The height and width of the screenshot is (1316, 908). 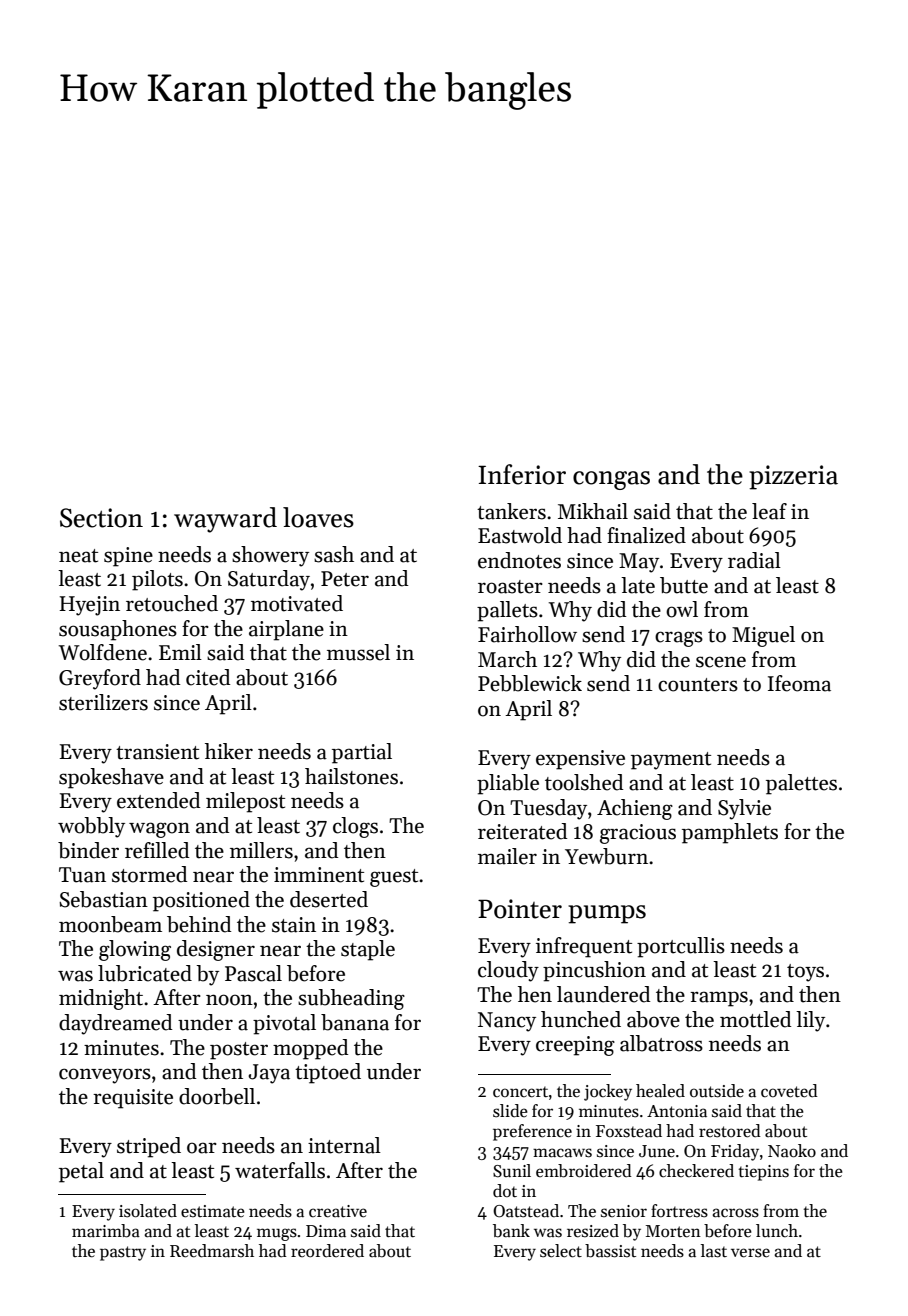 I want to click on internal, so click(x=344, y=1145).
